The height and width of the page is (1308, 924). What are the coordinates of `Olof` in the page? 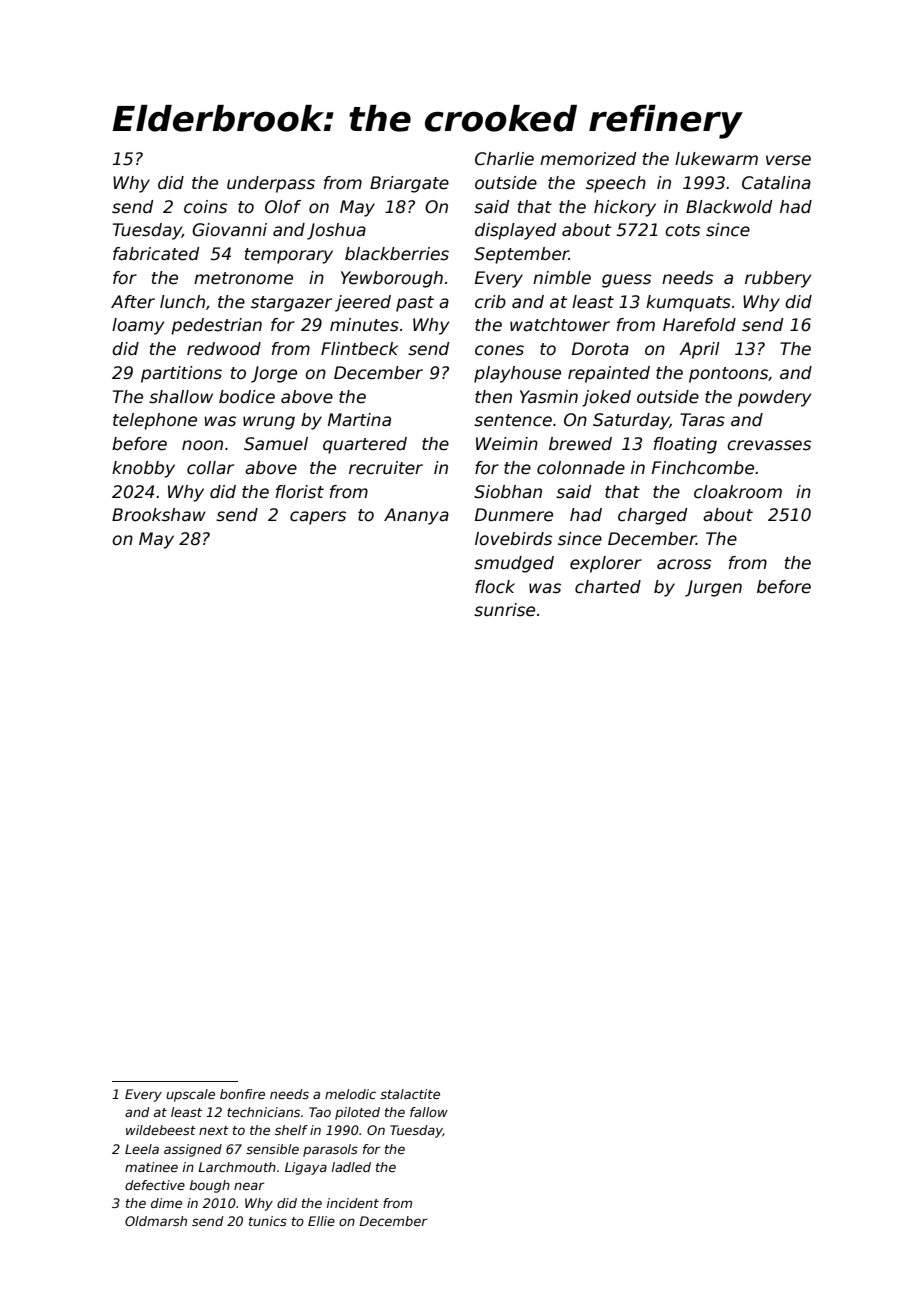 It's located at (283, 207).
